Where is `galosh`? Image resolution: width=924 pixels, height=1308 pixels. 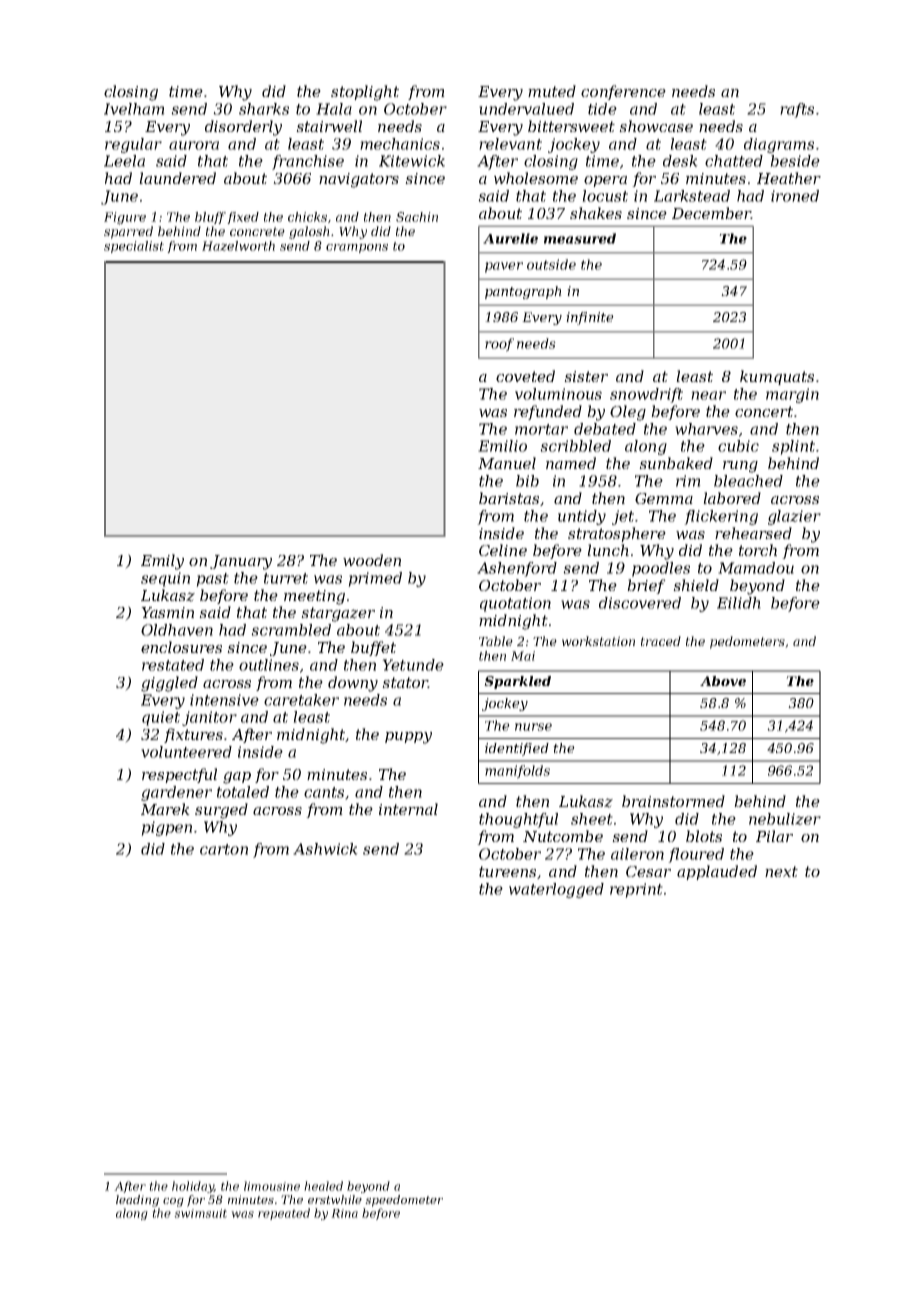 galosh is located at coordinates (309, 232).
